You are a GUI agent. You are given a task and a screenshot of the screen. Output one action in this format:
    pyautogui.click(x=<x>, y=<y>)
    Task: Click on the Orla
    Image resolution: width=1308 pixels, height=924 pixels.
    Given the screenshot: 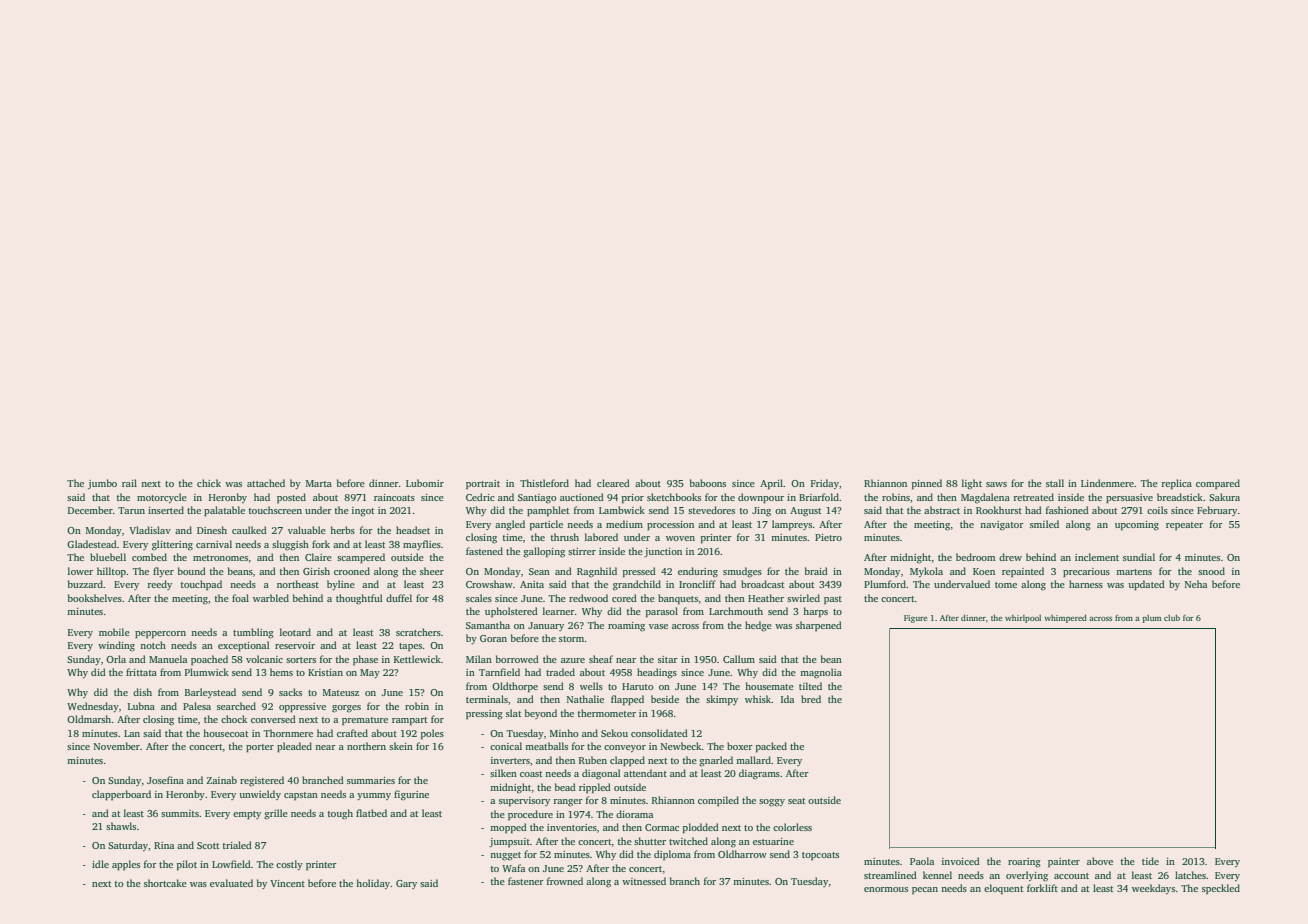 What is the action you would take?
    pyautogui.click(x=116, y=659)
